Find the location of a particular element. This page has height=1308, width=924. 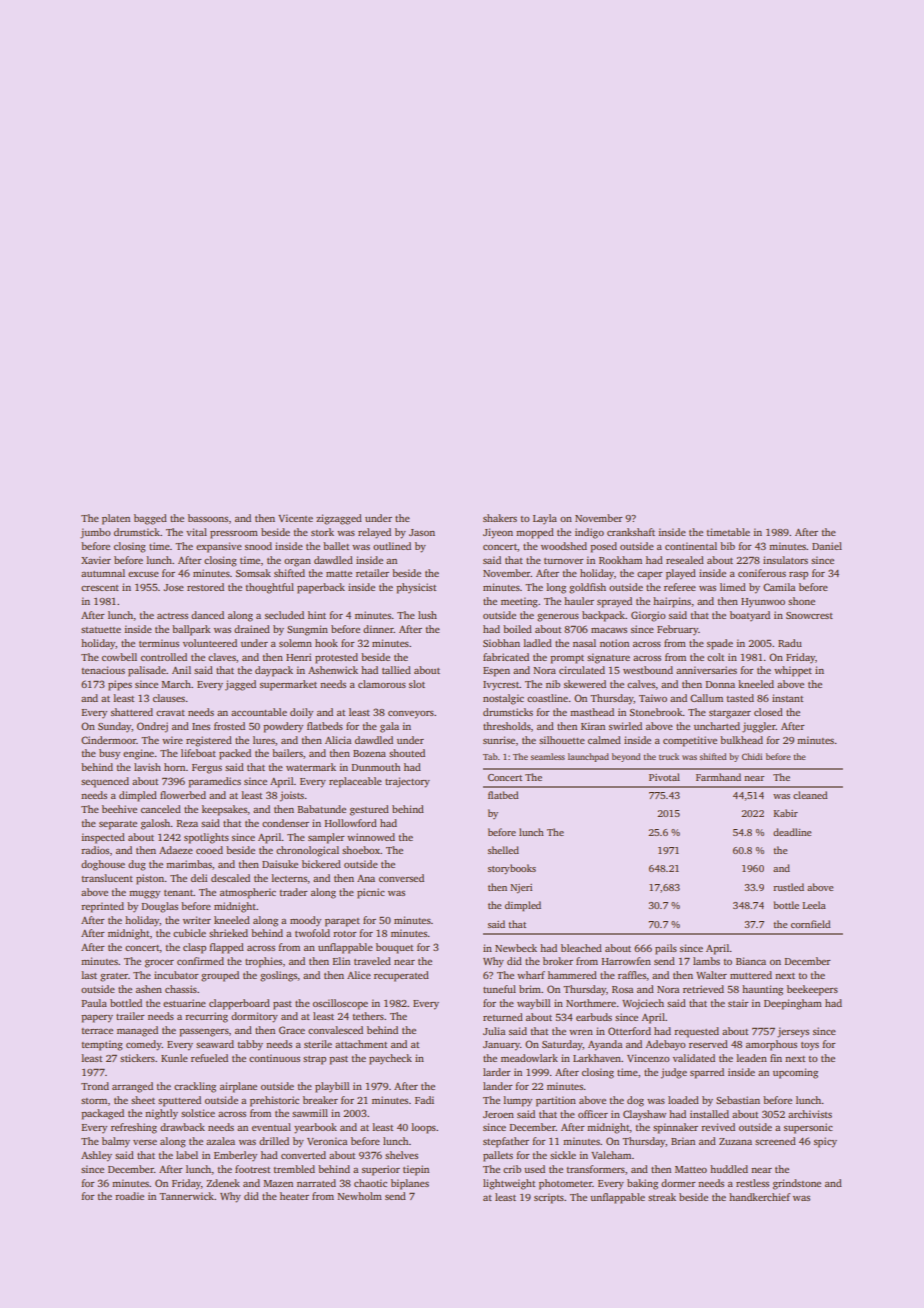

bib is located at coordinates (727, 546).
